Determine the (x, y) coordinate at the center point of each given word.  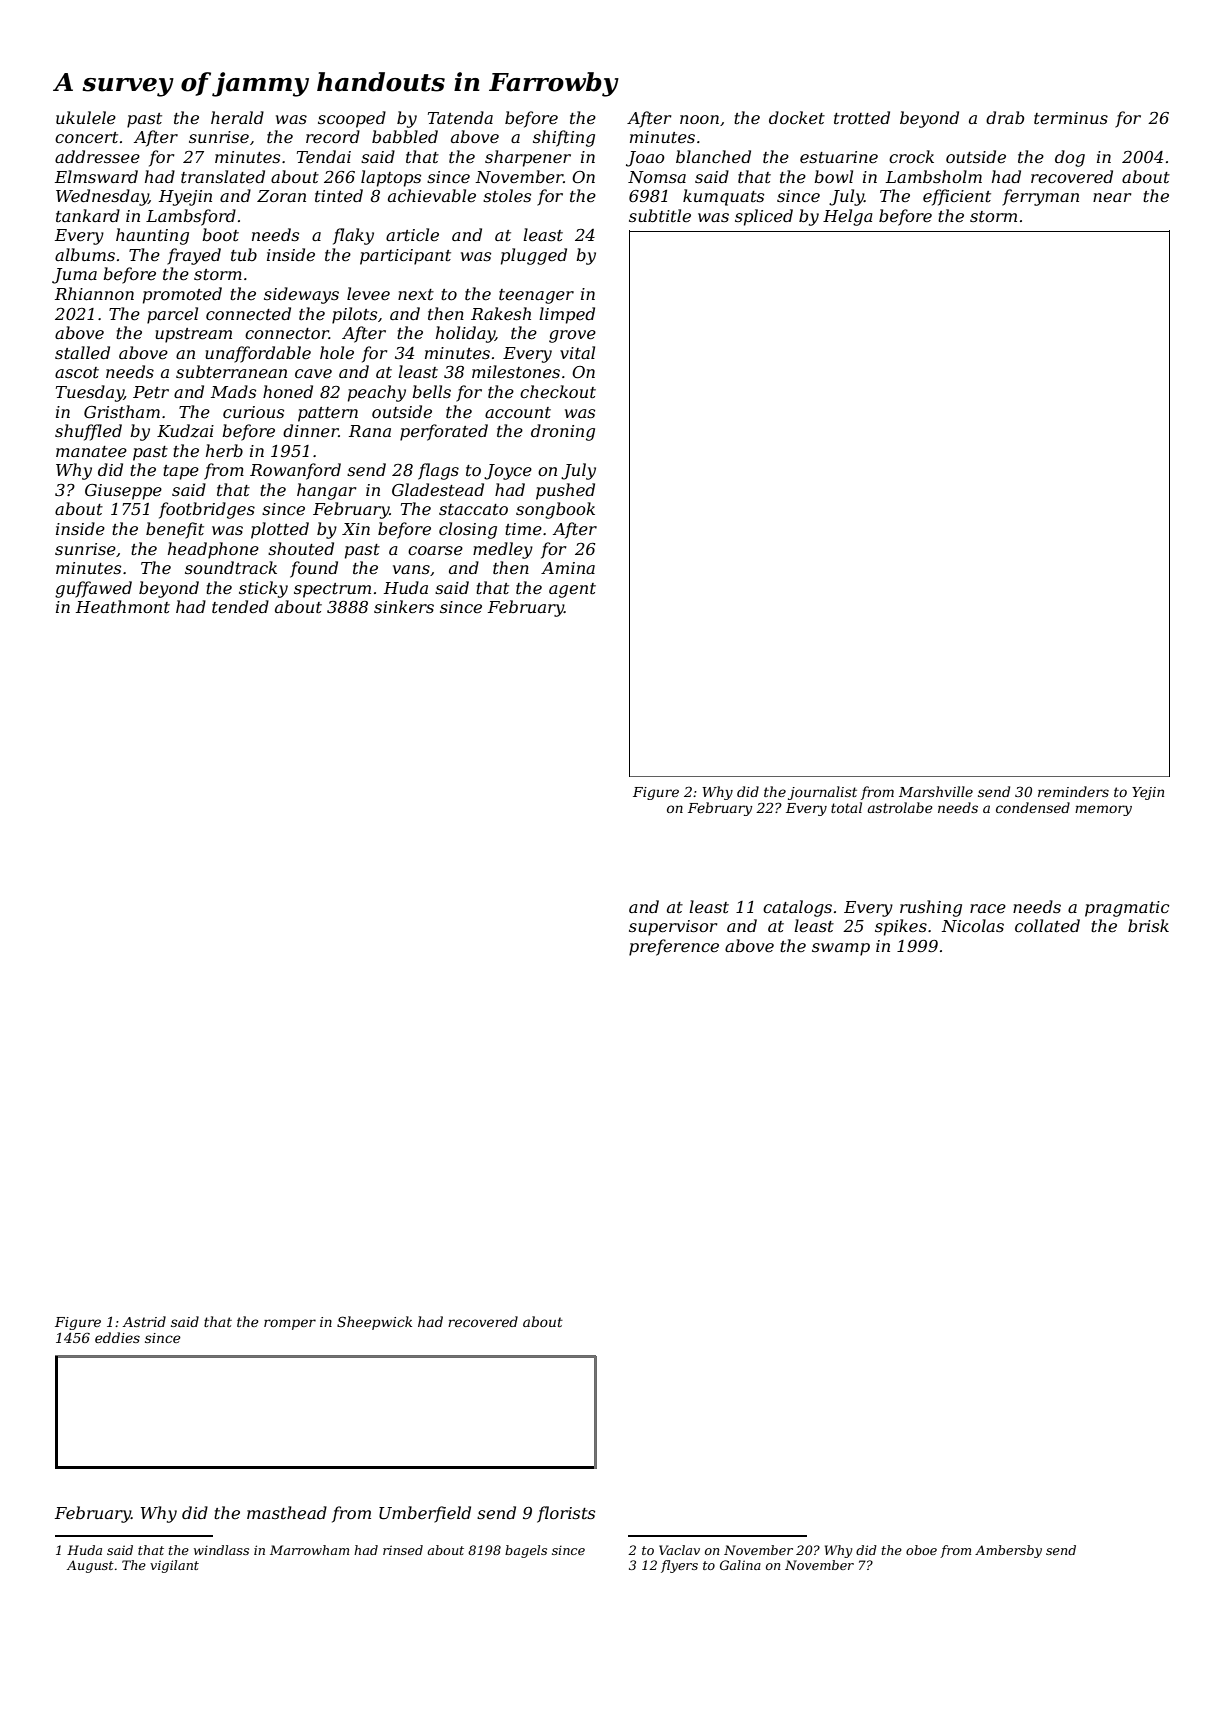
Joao (645, 159)
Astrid (144, 1321)
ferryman (1040, 197)
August (90, 1566)
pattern (328, 414)
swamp (841, 949)
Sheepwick (374, 1323)
